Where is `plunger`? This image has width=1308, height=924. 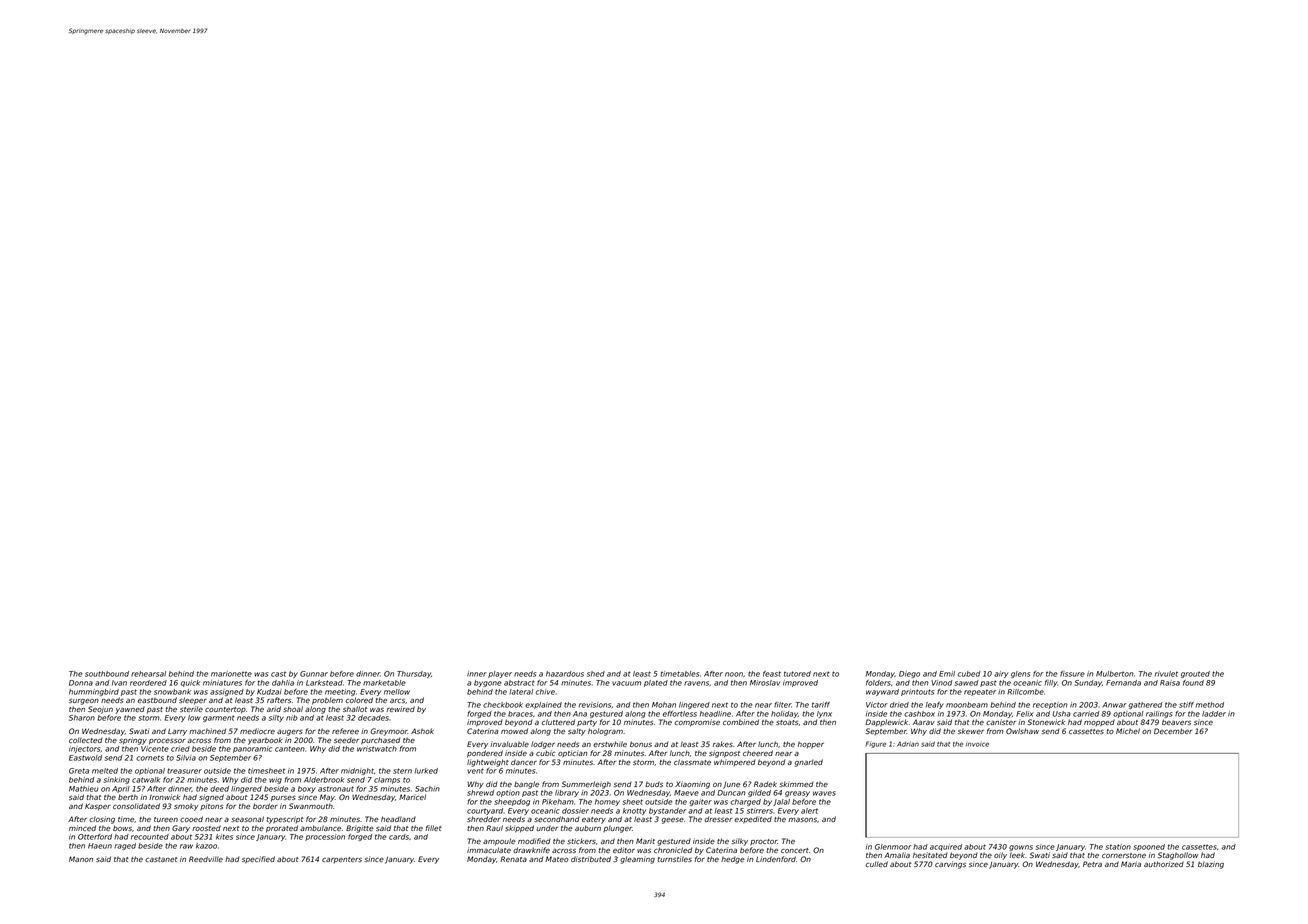
plunger is located at coordinates (617, 829).
